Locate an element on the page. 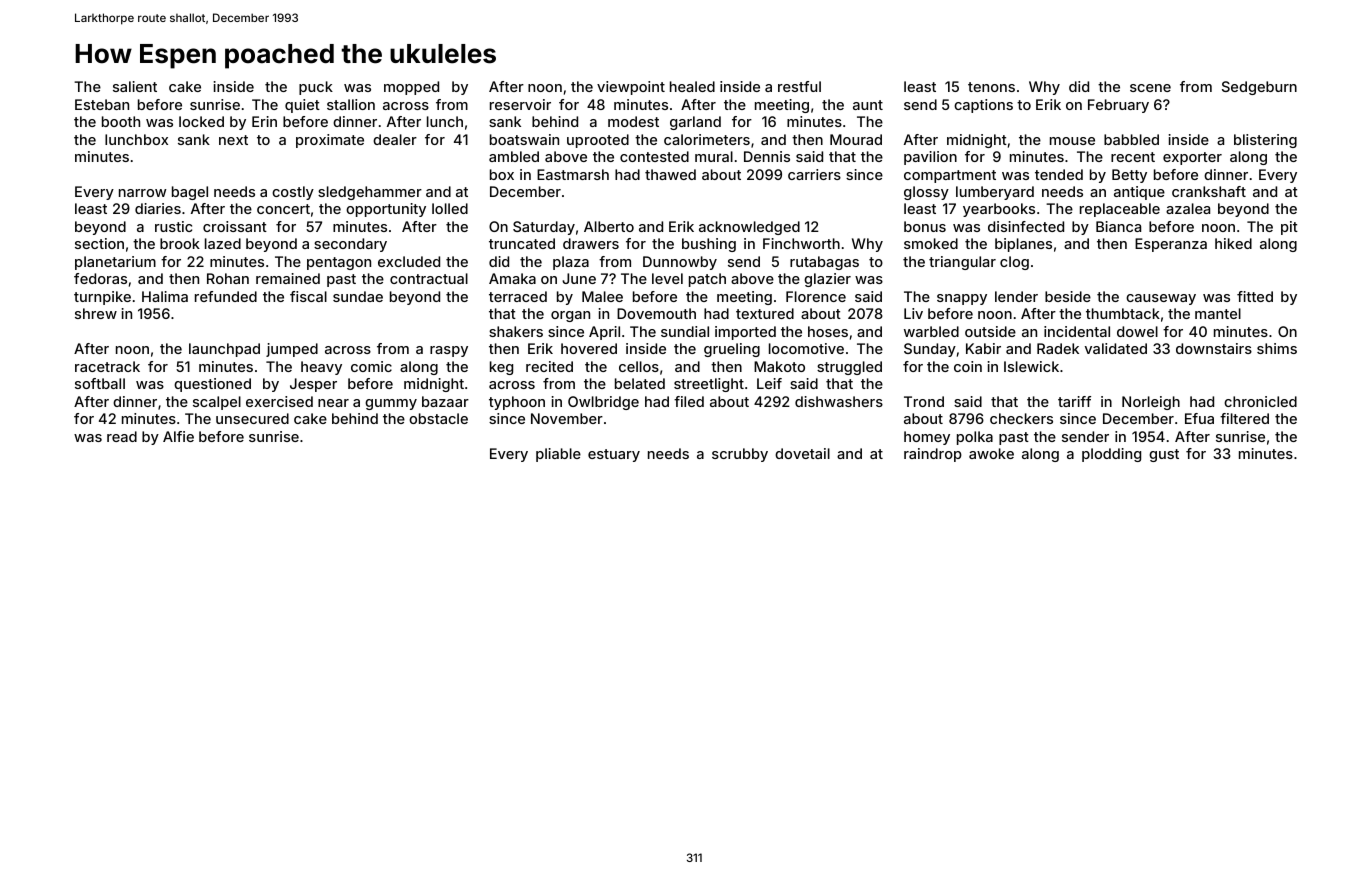  secondary is located at coordinates (350, 245).
